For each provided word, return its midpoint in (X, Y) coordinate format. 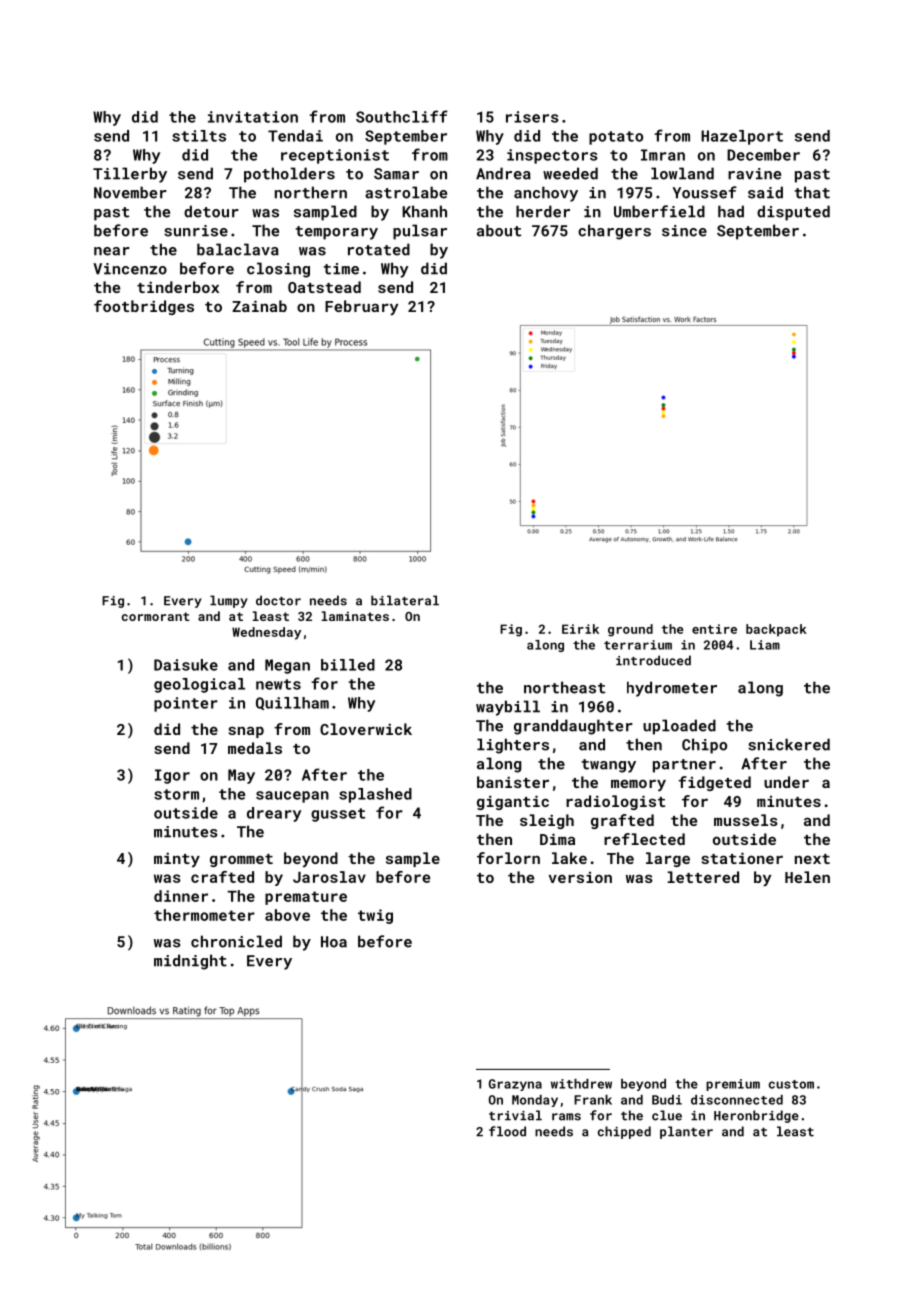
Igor (172, 776)
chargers (614, 232)
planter (686, 1132)
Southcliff (402, 116)
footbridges (144, 307)
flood (507, 1131)
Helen (807, 877)
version (580, 877)
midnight (190, 962)
